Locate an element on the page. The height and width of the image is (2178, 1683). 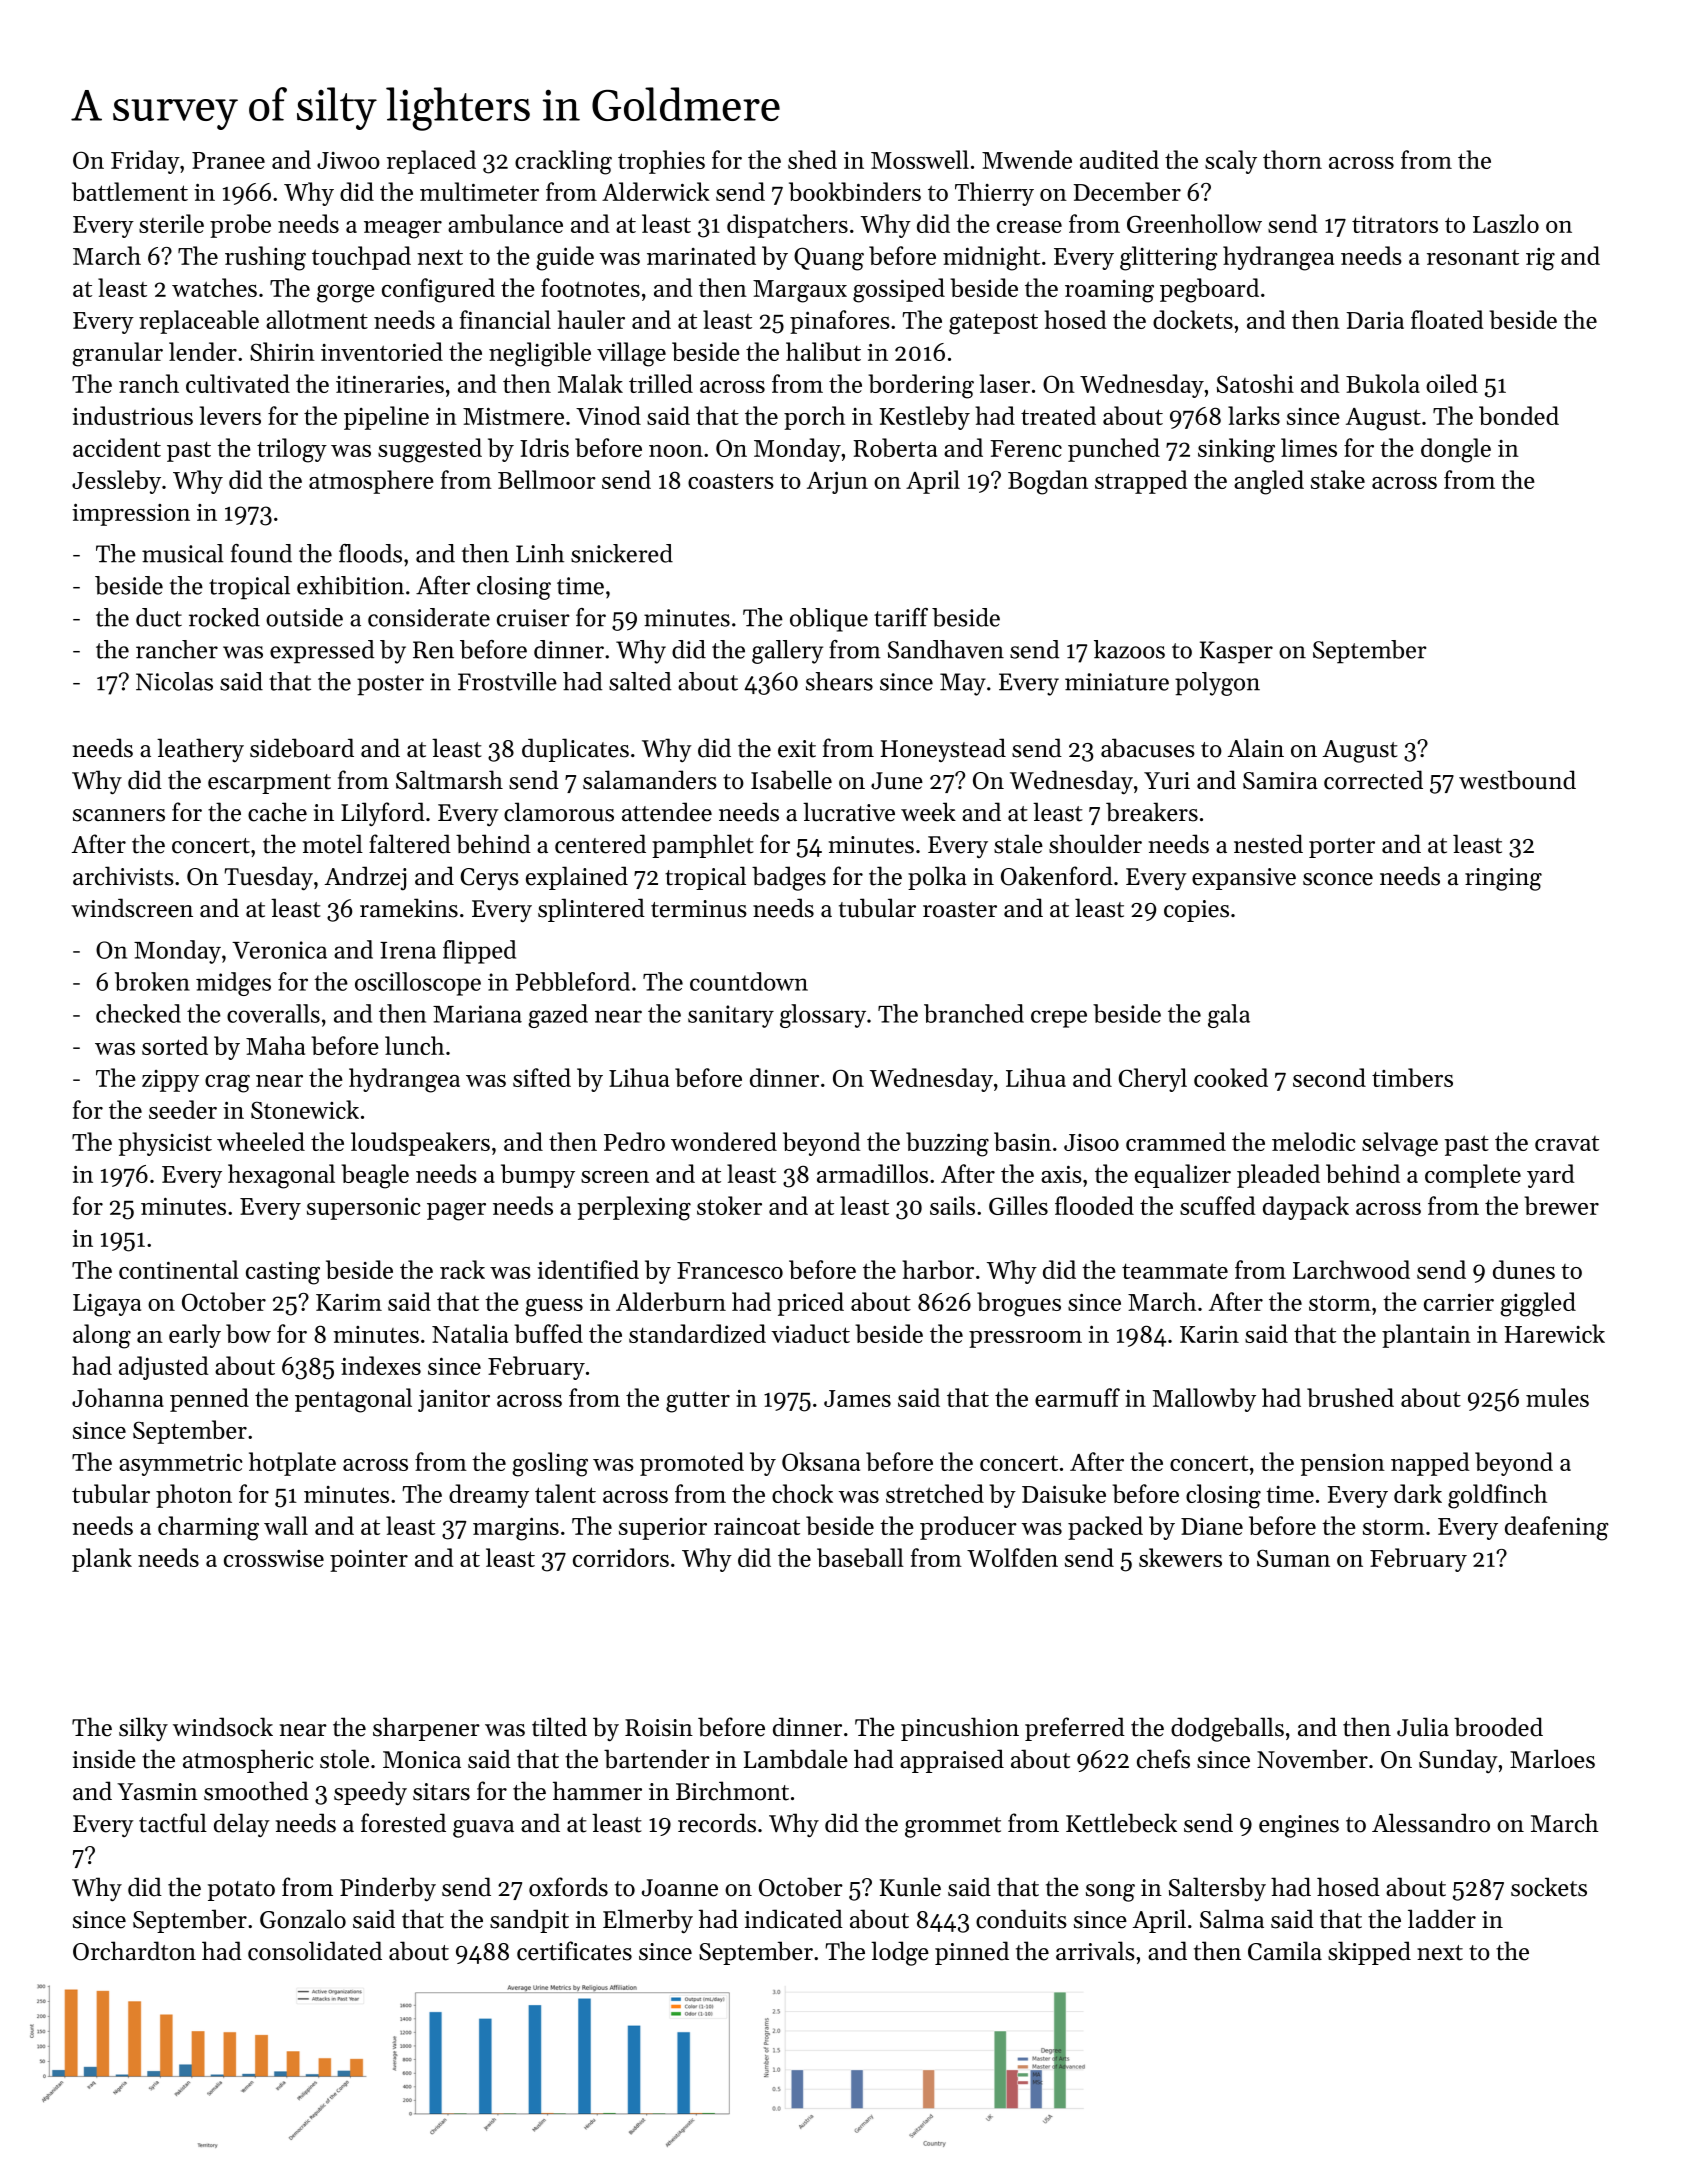
gossiped is located at coordinates (899, 290).
